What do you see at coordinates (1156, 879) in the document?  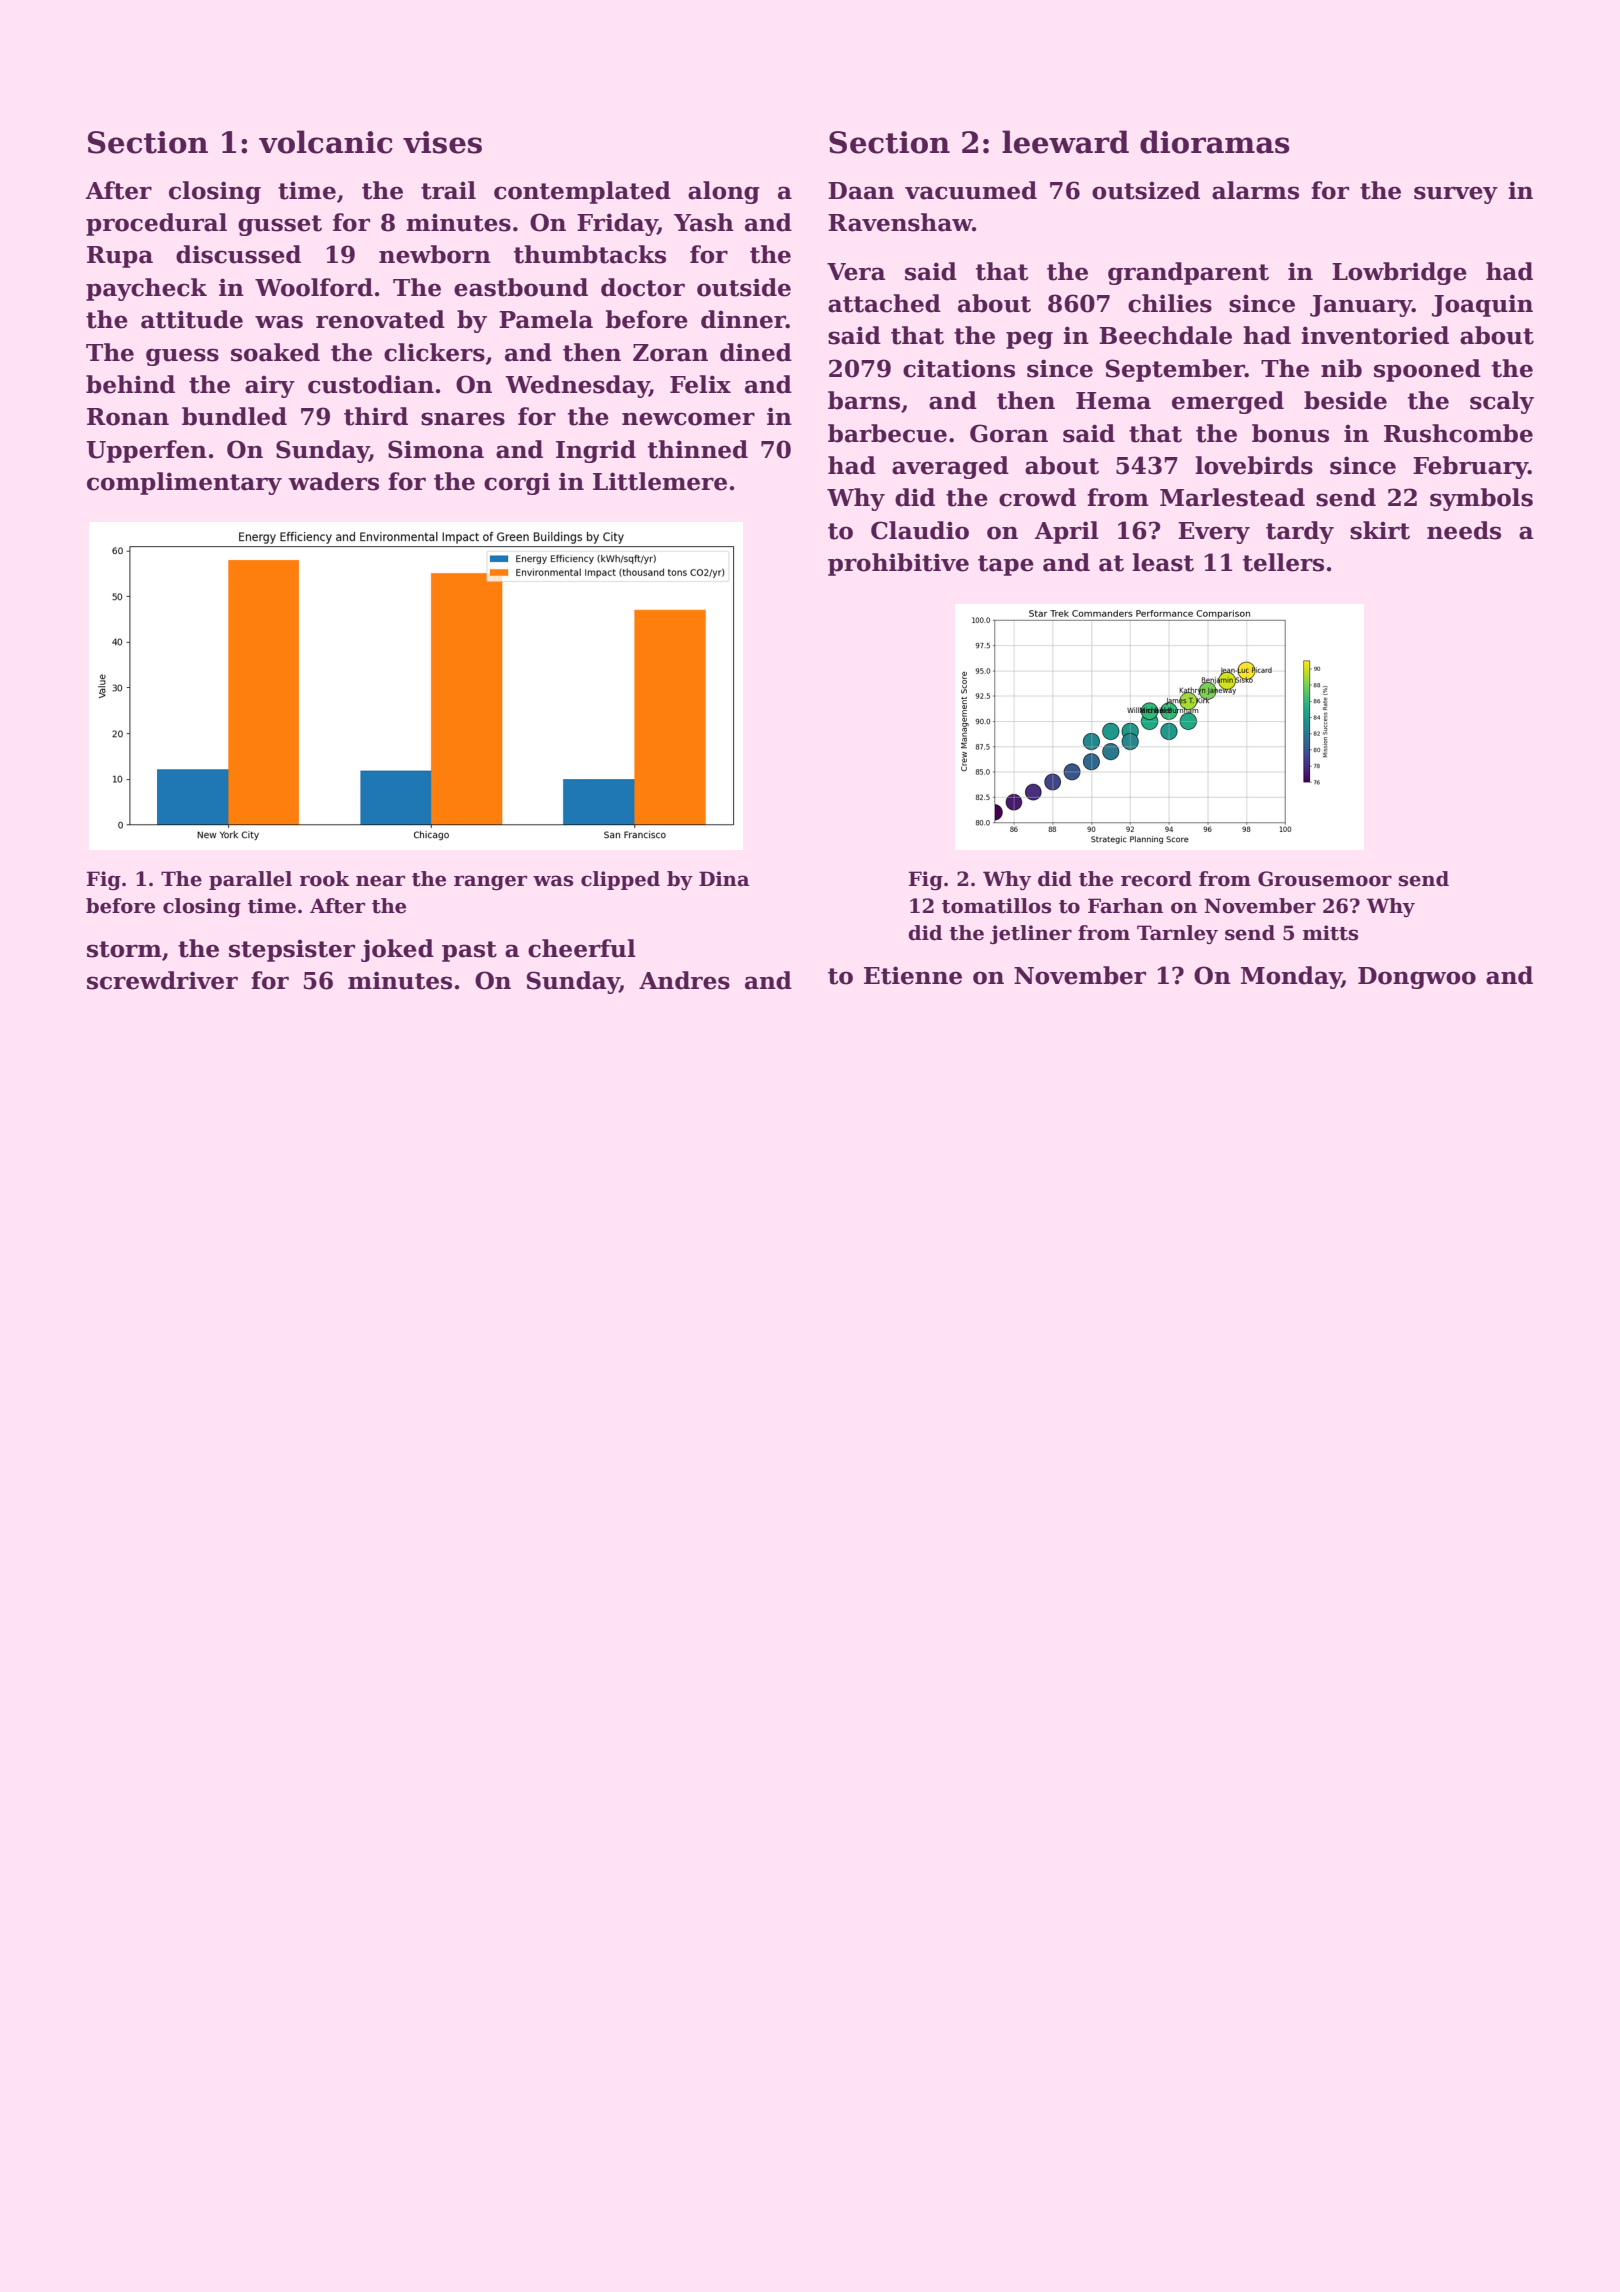 I see `record` at bounding box center [1156, 879].
